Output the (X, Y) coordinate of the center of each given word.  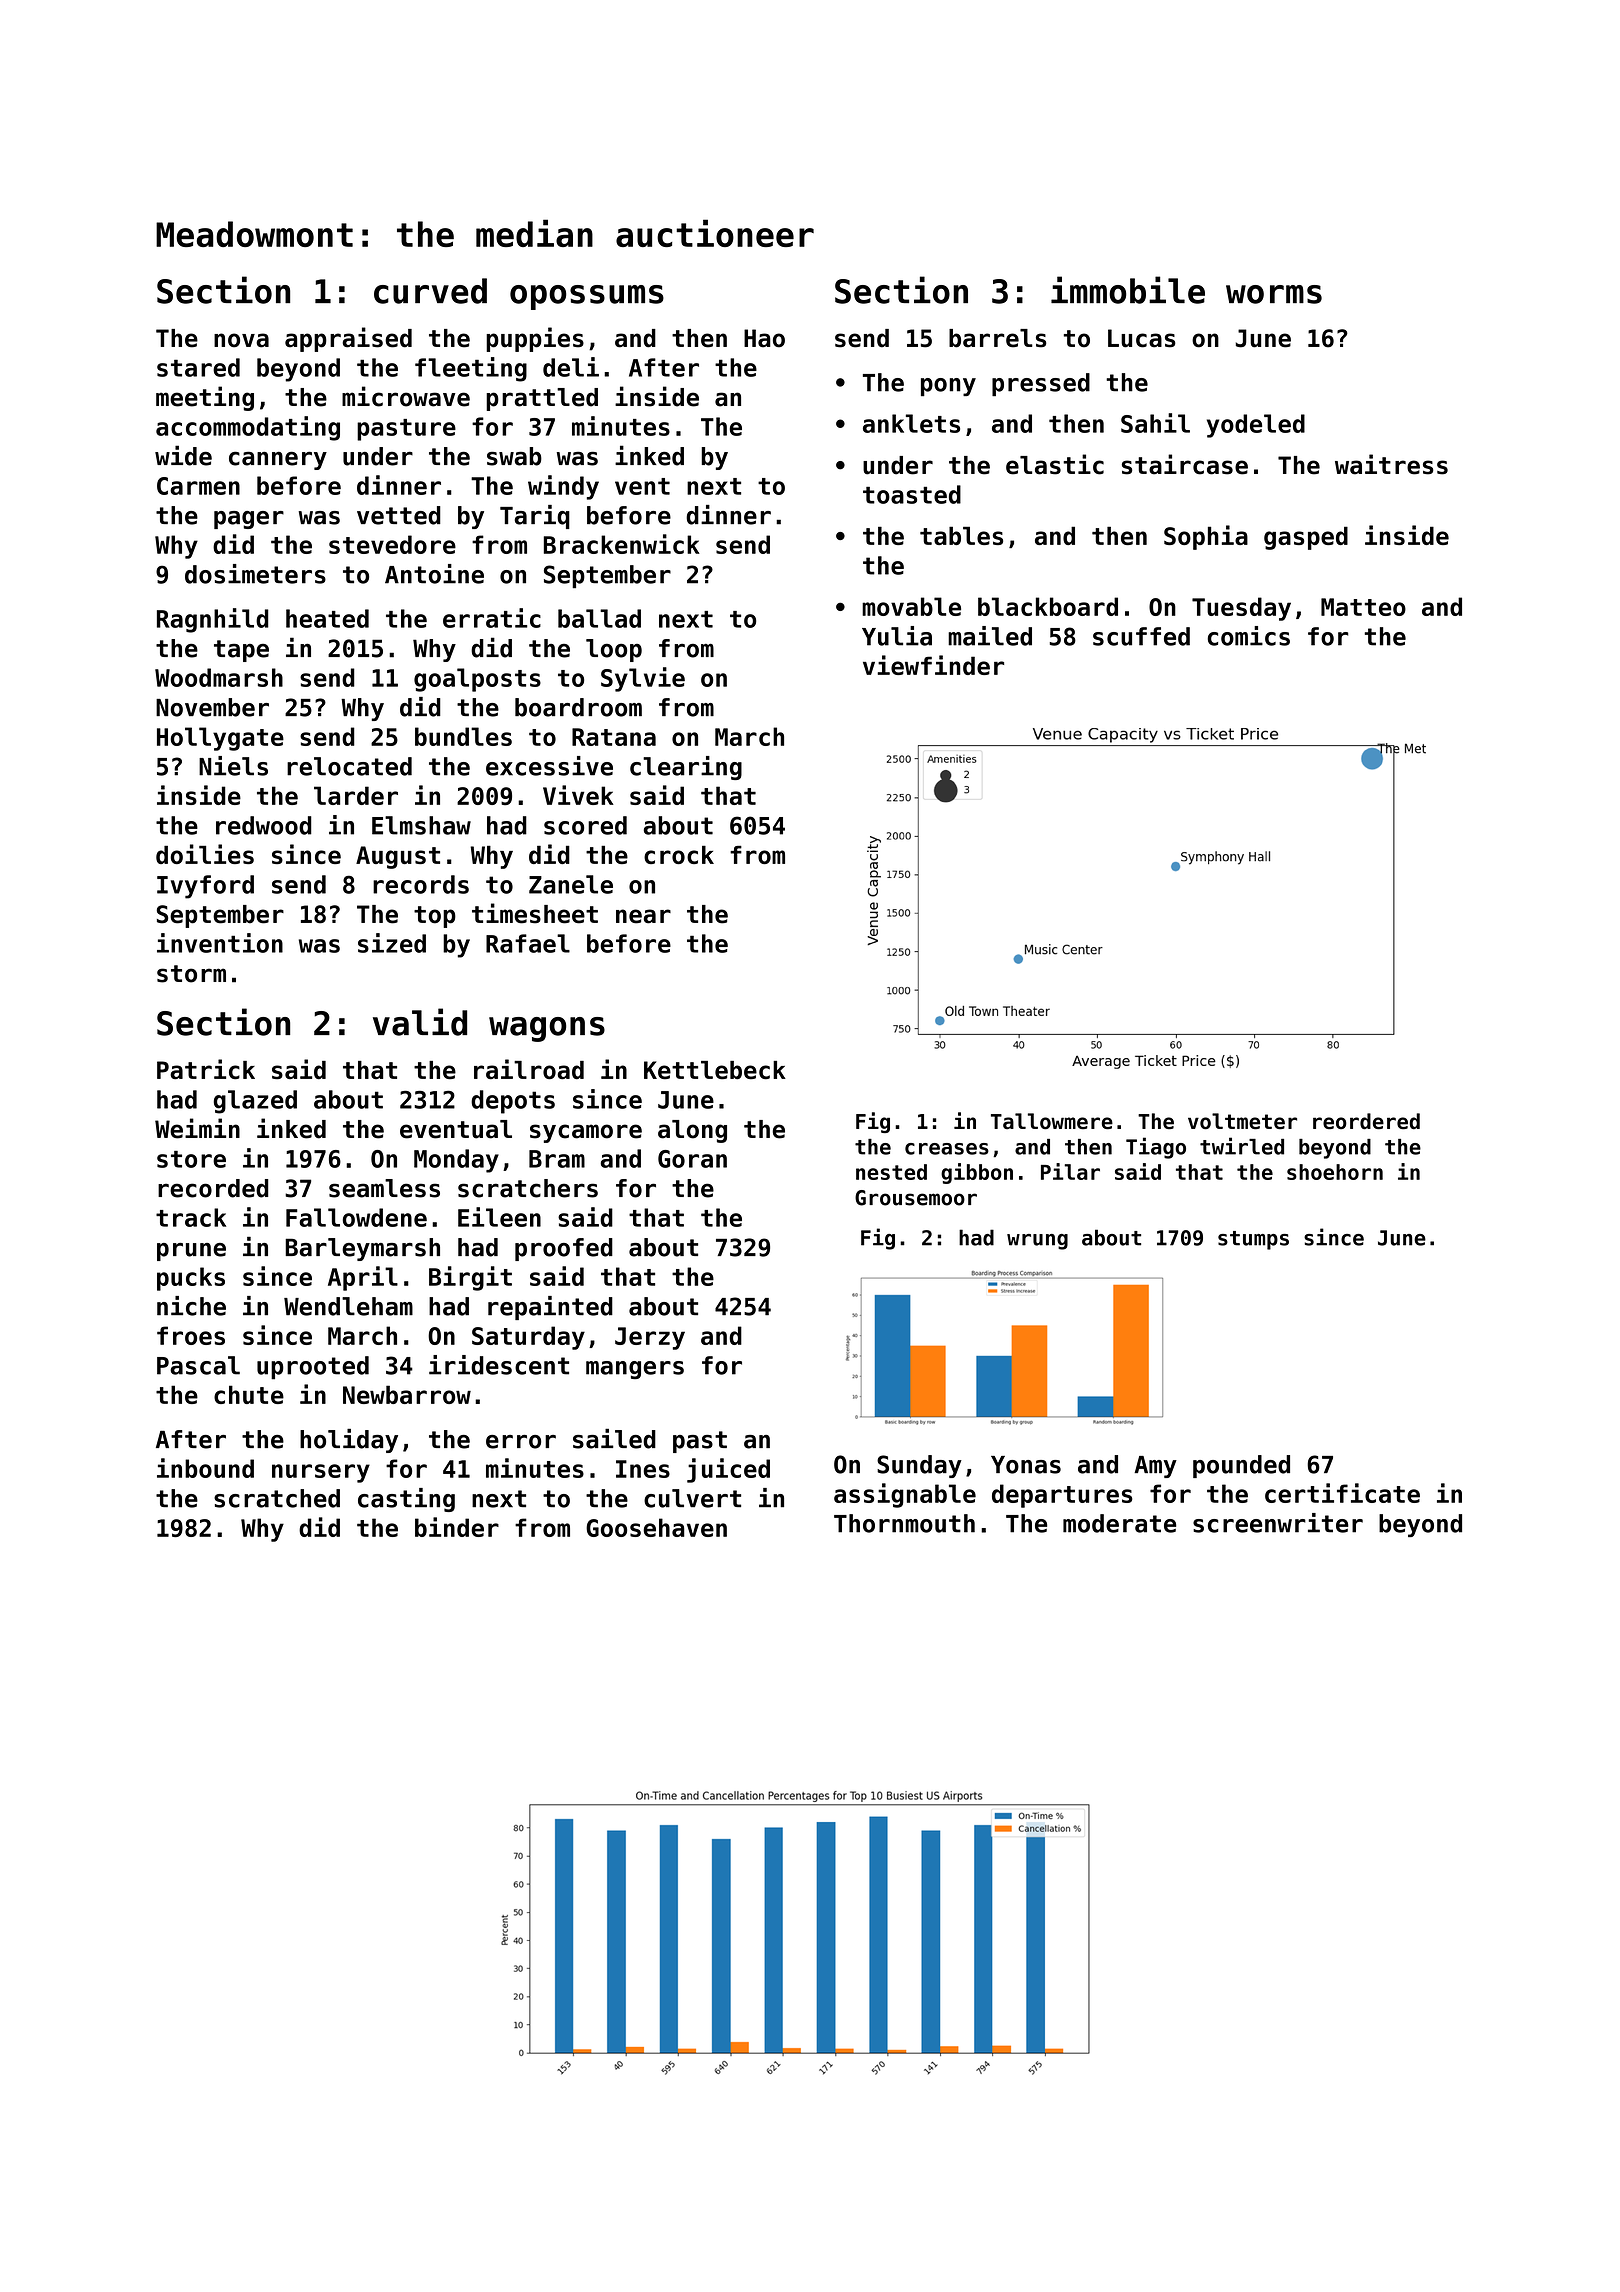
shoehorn (1335, 1172)
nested (891, 1172)
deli (571, 367)
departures (1062, 1496)
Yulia (897, 636)
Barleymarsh (362, 1249)
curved (430, 291)
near (643, 916)
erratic (492, 618)
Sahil (1155, 423)
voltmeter (1242, 1121)
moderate (1119, 1523)
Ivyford (205, 887)
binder (457, 1527)
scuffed (1141, 636)
